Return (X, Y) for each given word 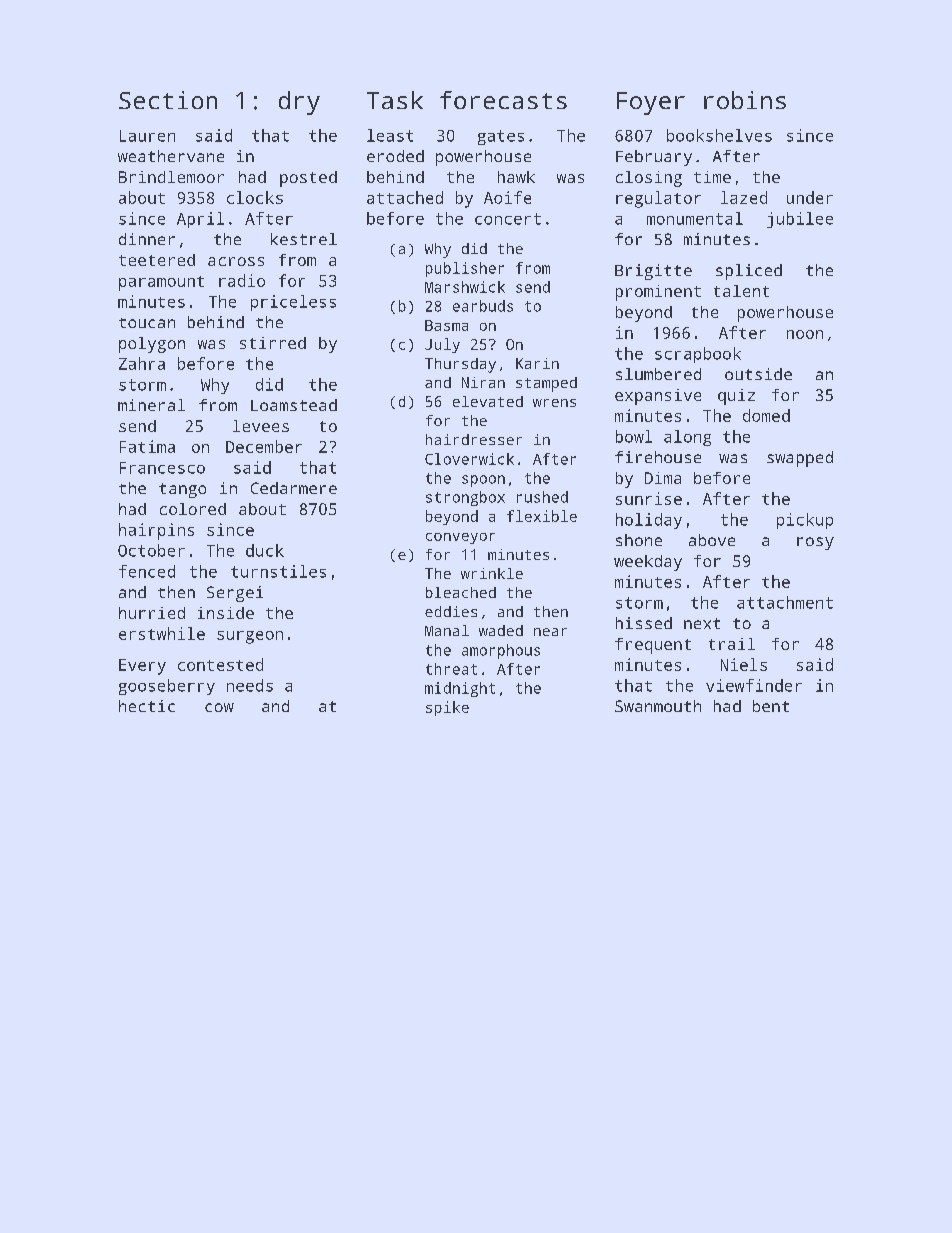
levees (261, 426)
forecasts (503, 100)
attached (405, 197)
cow (219, 707)
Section (168, 100)
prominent (658, 293)
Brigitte (653, 272)
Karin (537, 363)
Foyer (651, 103)
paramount (161, 283)
